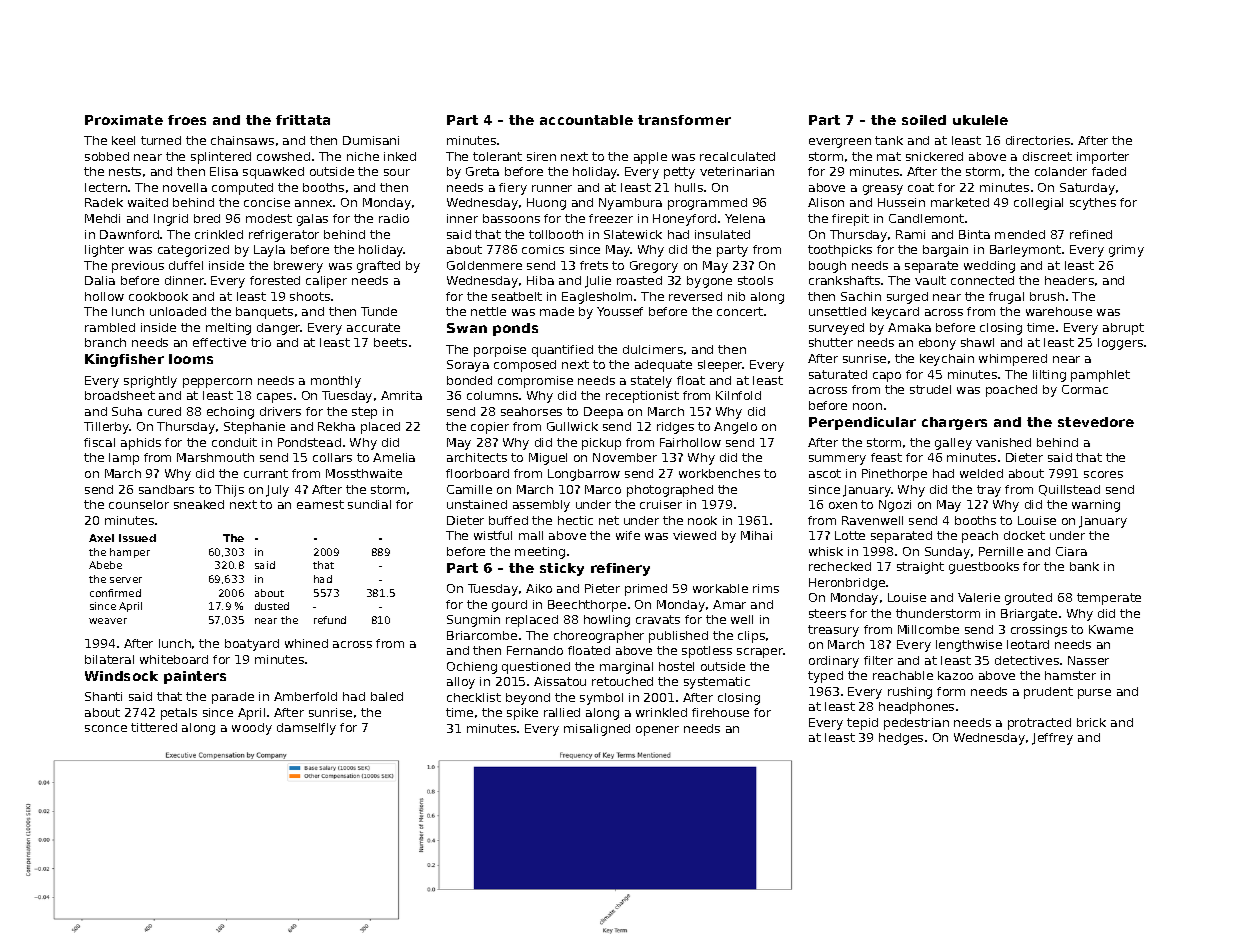  Describe the element at coordinates (252, 729) in the page. I see `woody` at that location.
